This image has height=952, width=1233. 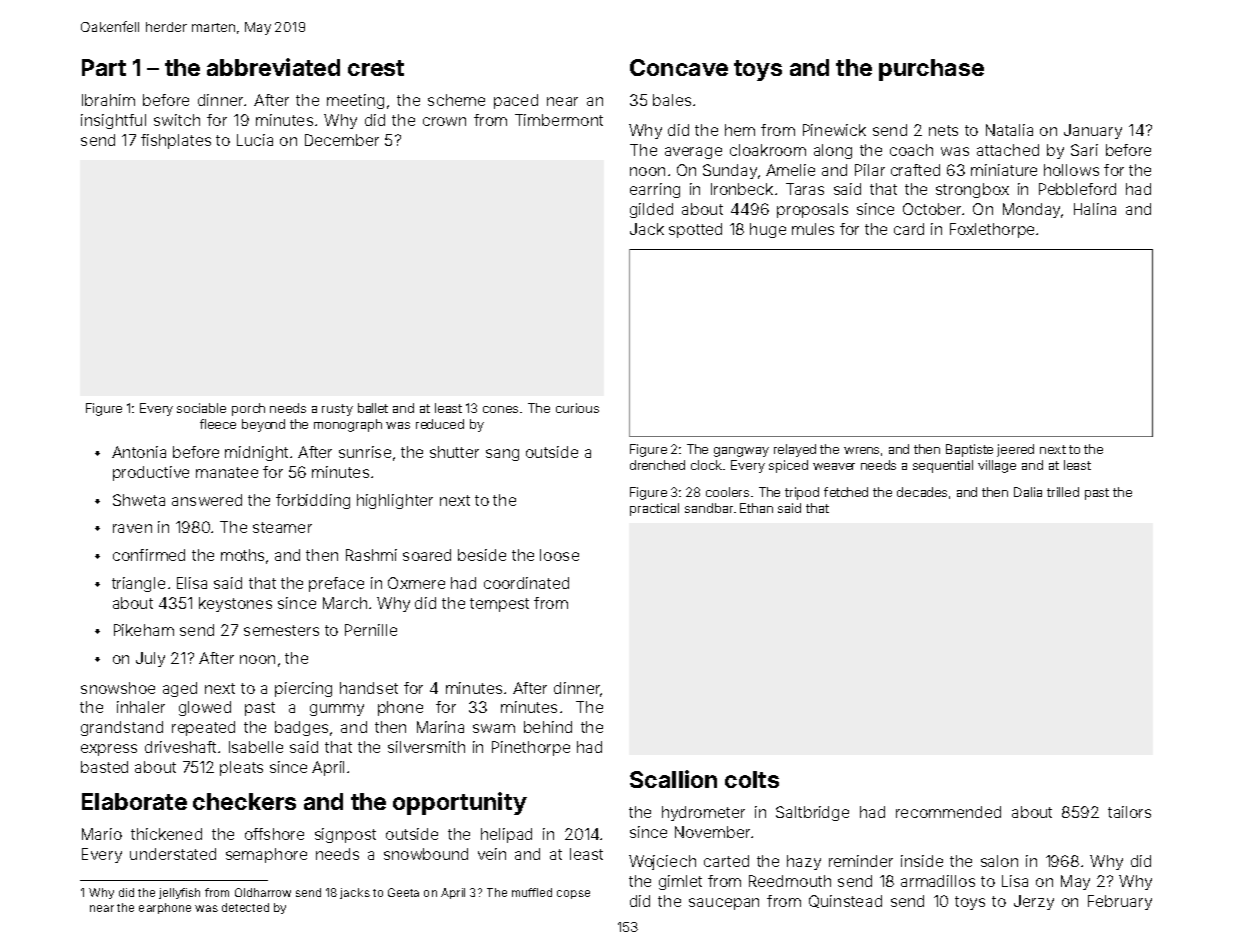 I want to click on triangle, so click(x=138, y=584).
